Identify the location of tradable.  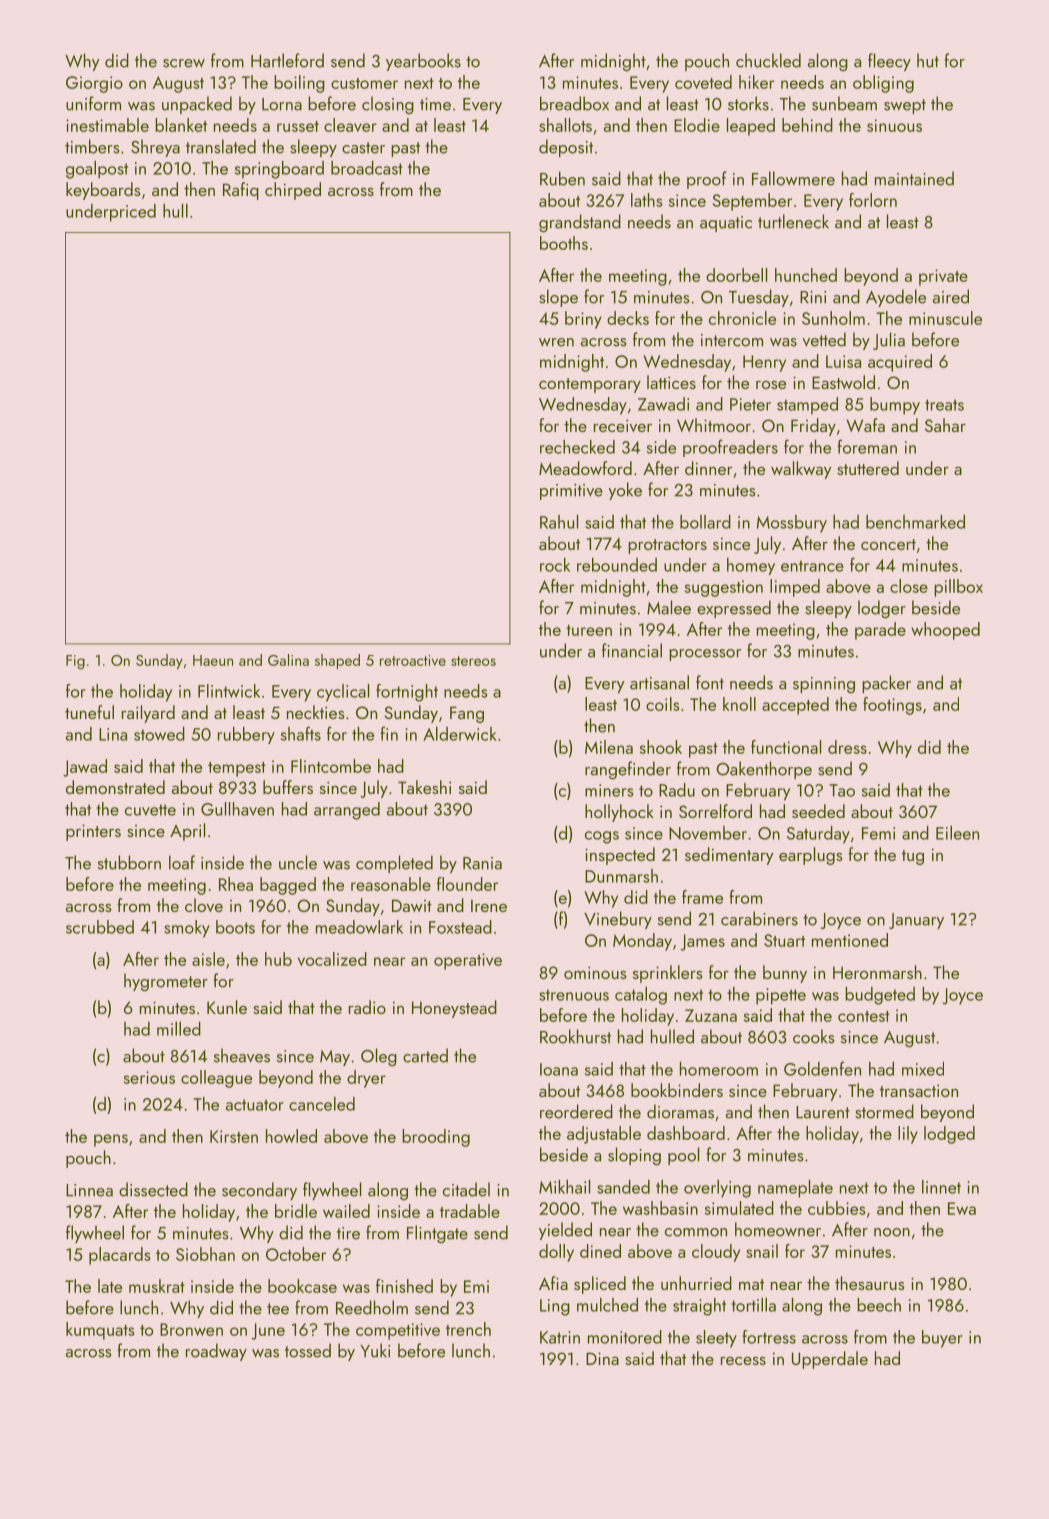
(470, 1211).
